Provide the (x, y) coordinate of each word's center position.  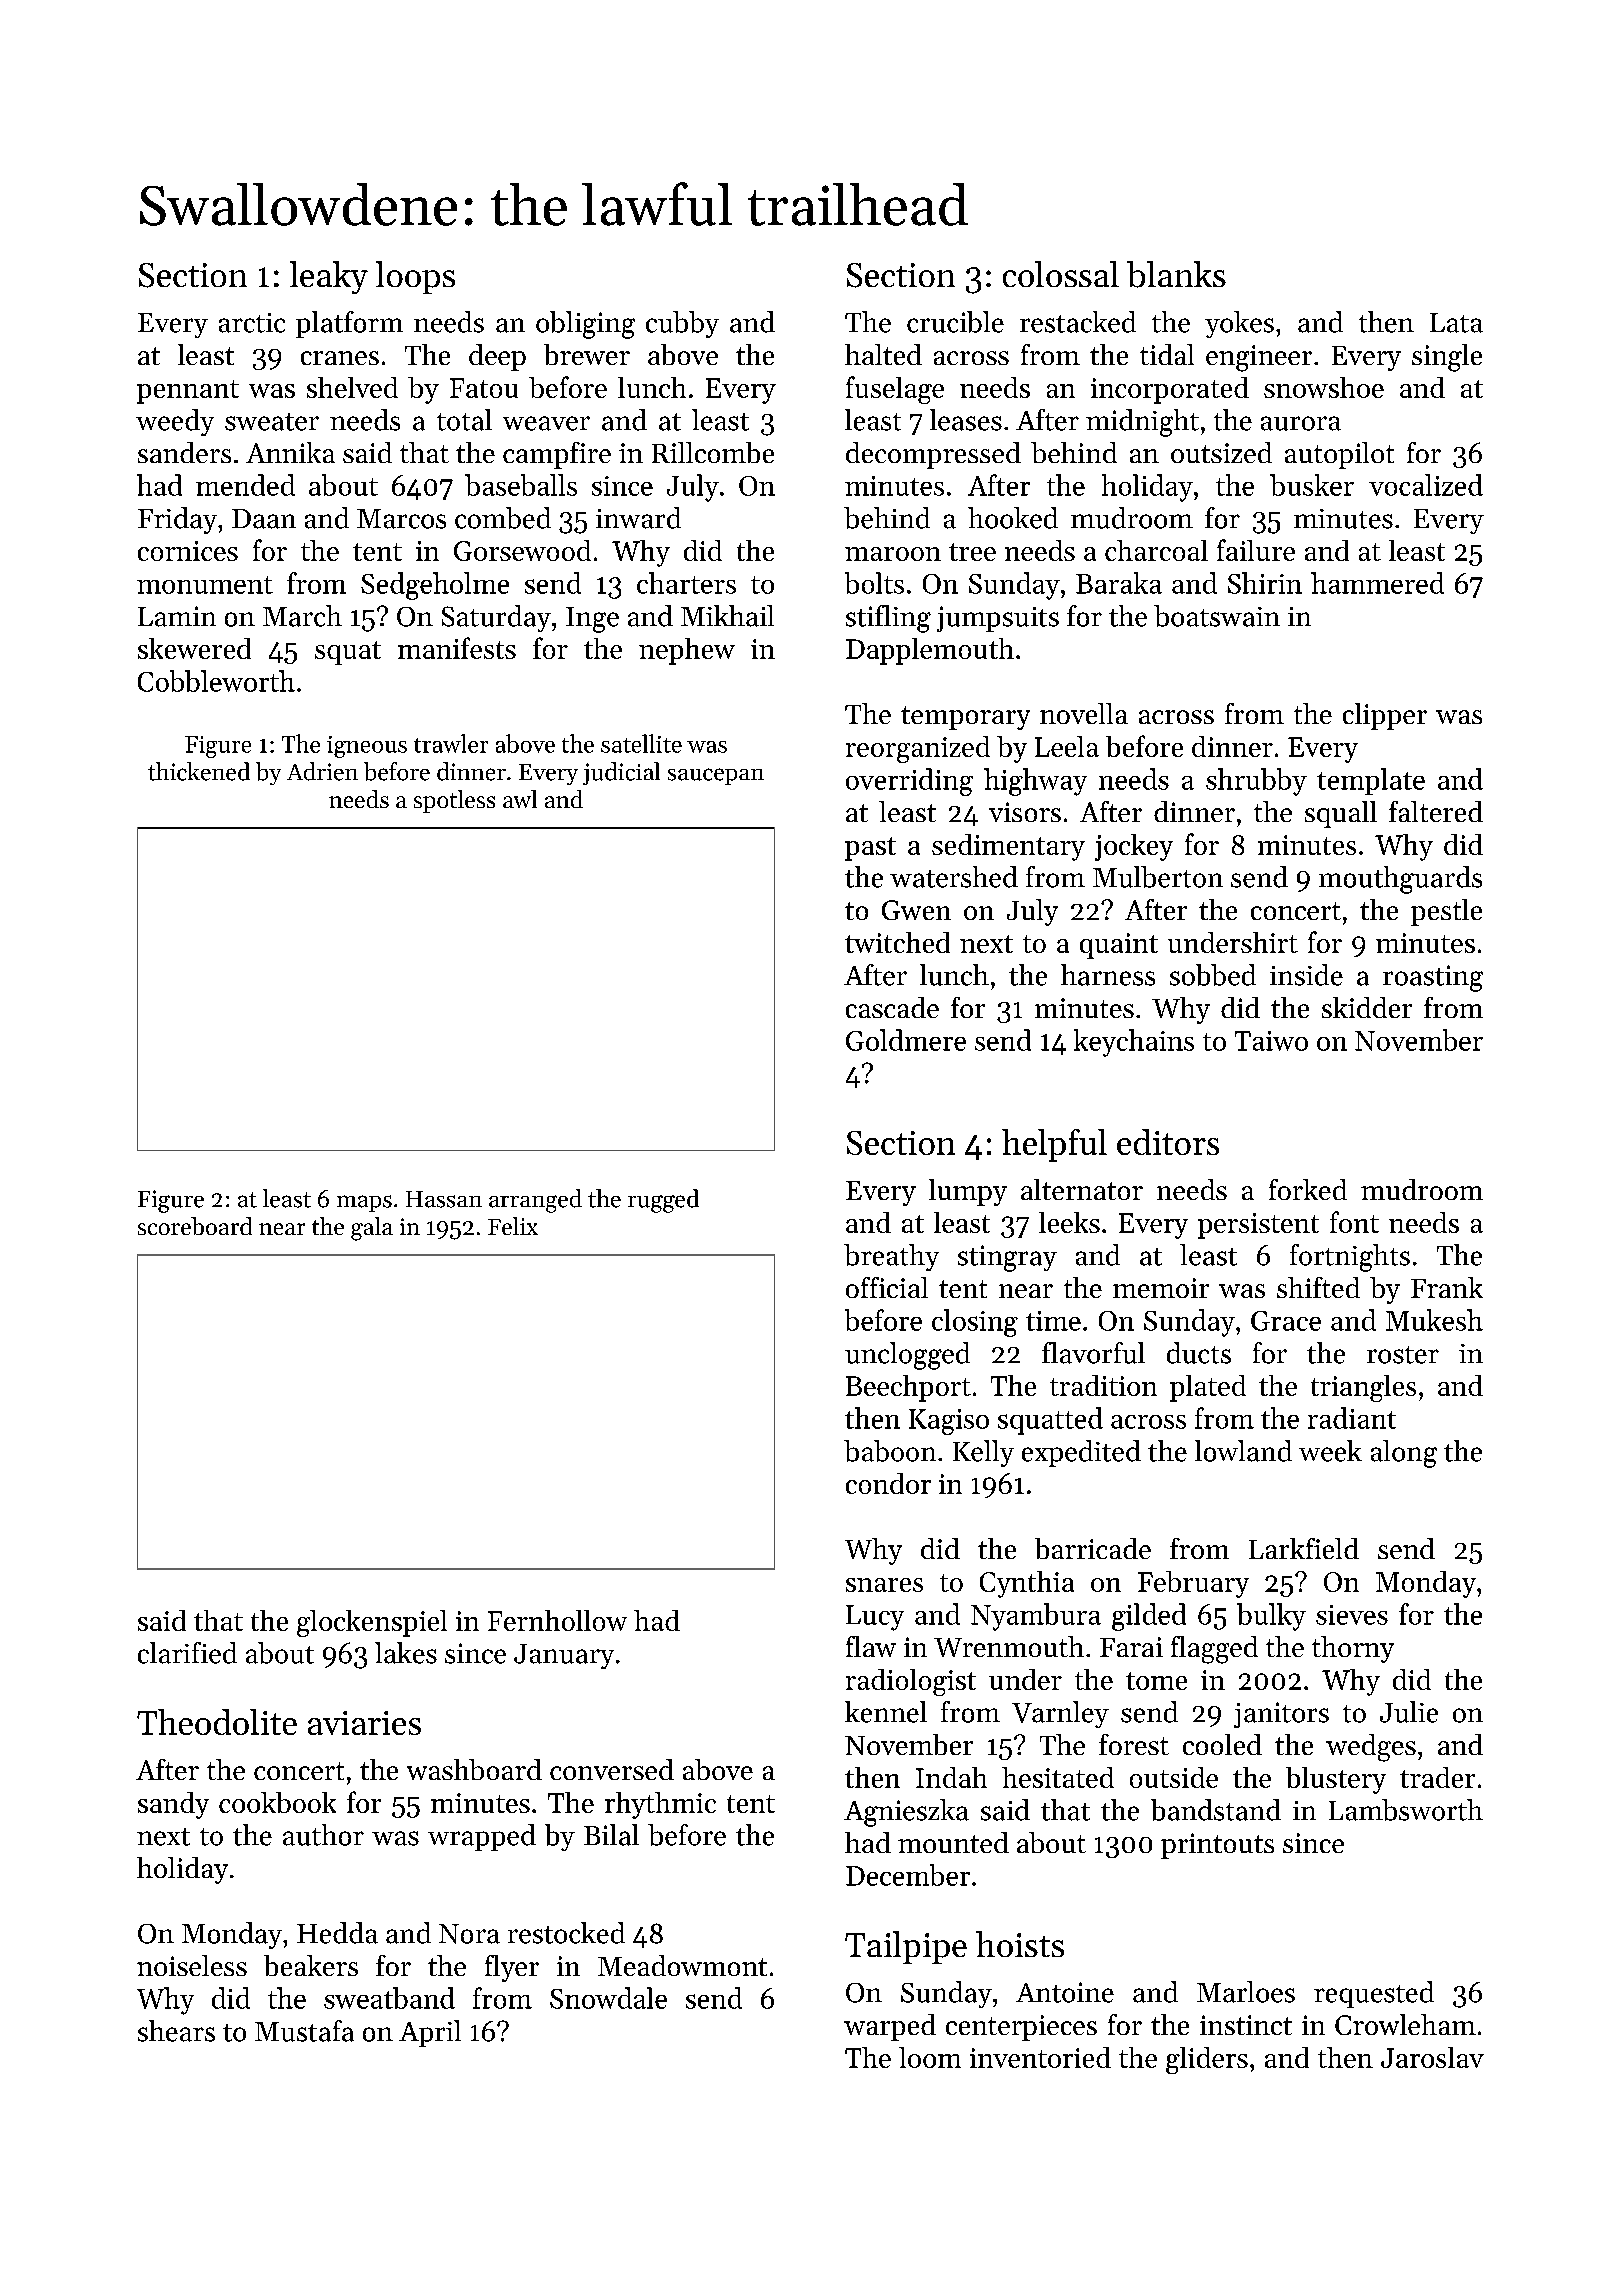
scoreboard (195, 1226)
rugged (663, 1201)
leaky (329, 277)
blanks (1176, 274)
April (430, 2033)
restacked (1078, 322)
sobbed (1213, 975)
